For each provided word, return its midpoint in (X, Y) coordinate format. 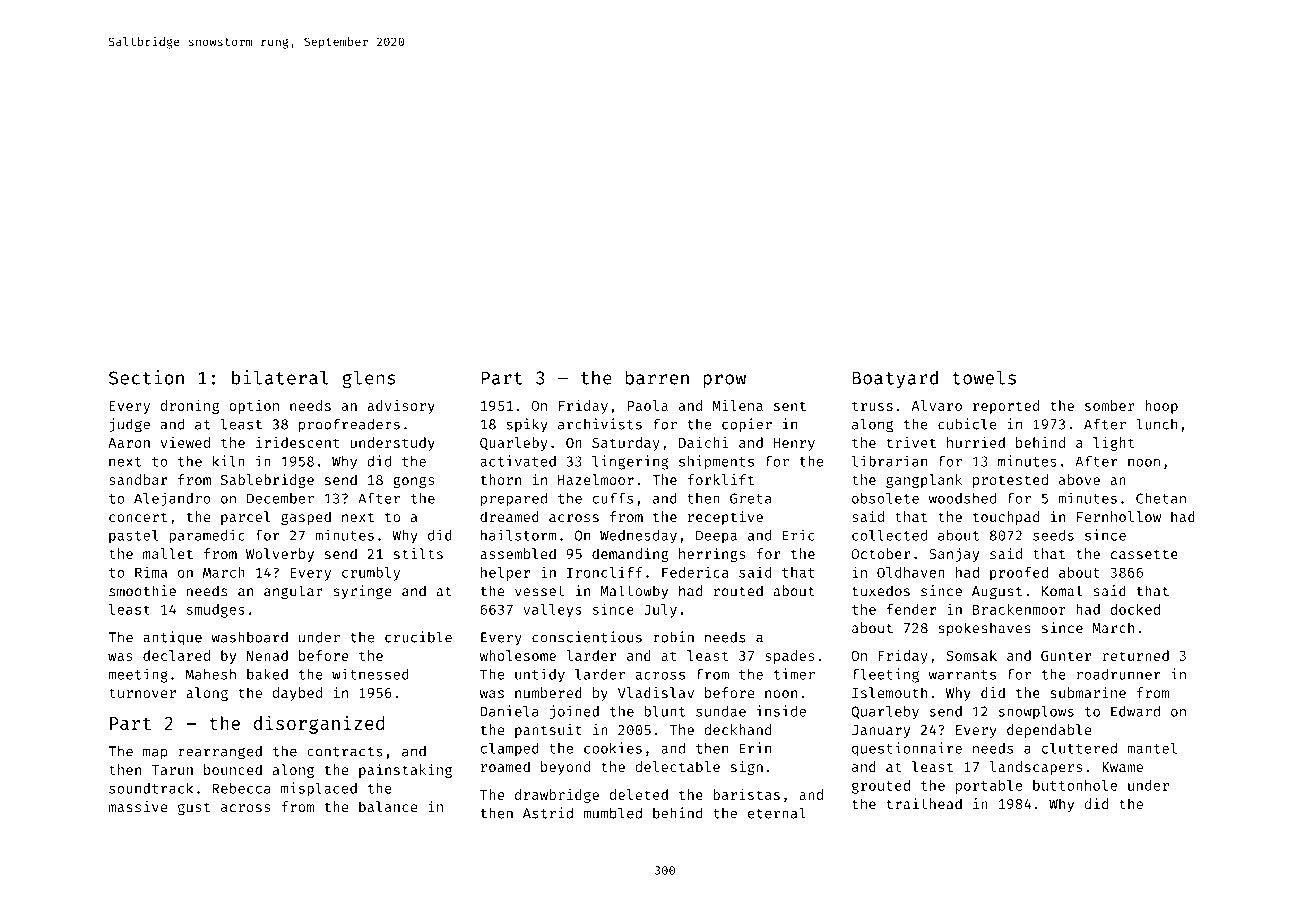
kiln (229, 461)
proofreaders (349, 425)
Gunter (1066, 656)
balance (388, 806)
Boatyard (895, 379)
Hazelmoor (596, 479)
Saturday (626, 444)
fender (911, 609)
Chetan (1161, 498)
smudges (216, 611)
